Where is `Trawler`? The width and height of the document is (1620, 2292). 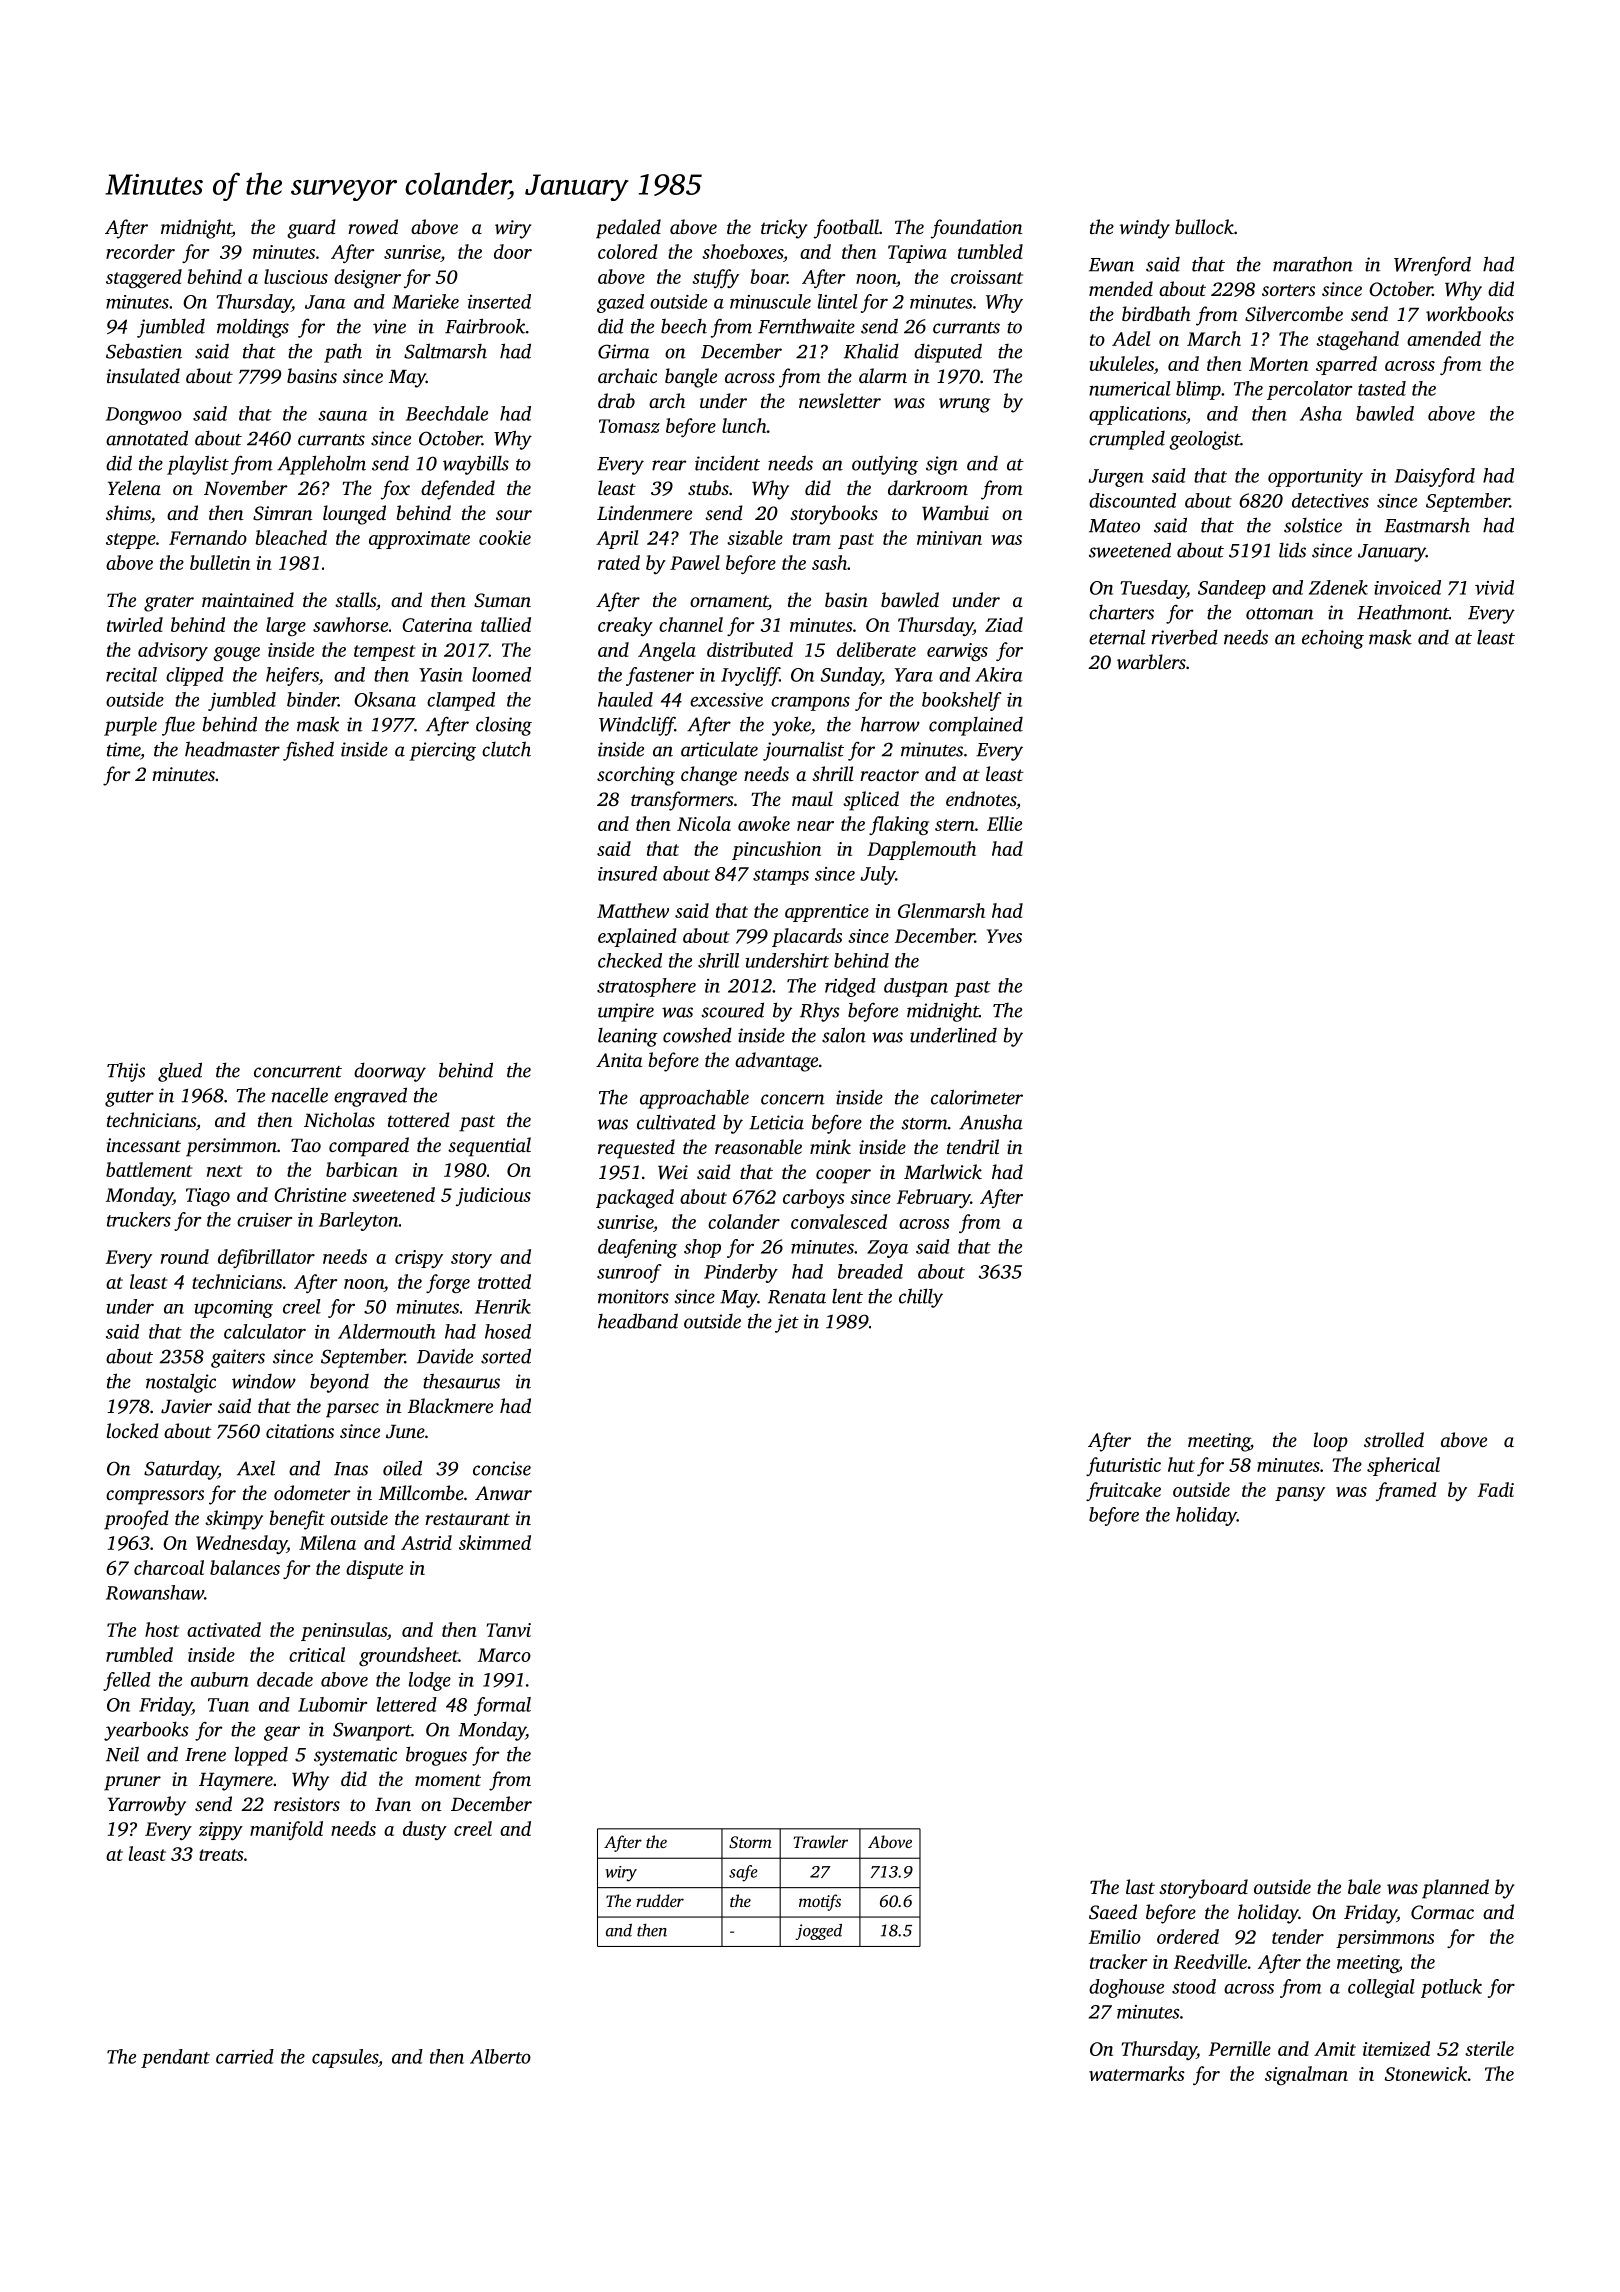
Trawler is located at coordinates (821, 1841).
